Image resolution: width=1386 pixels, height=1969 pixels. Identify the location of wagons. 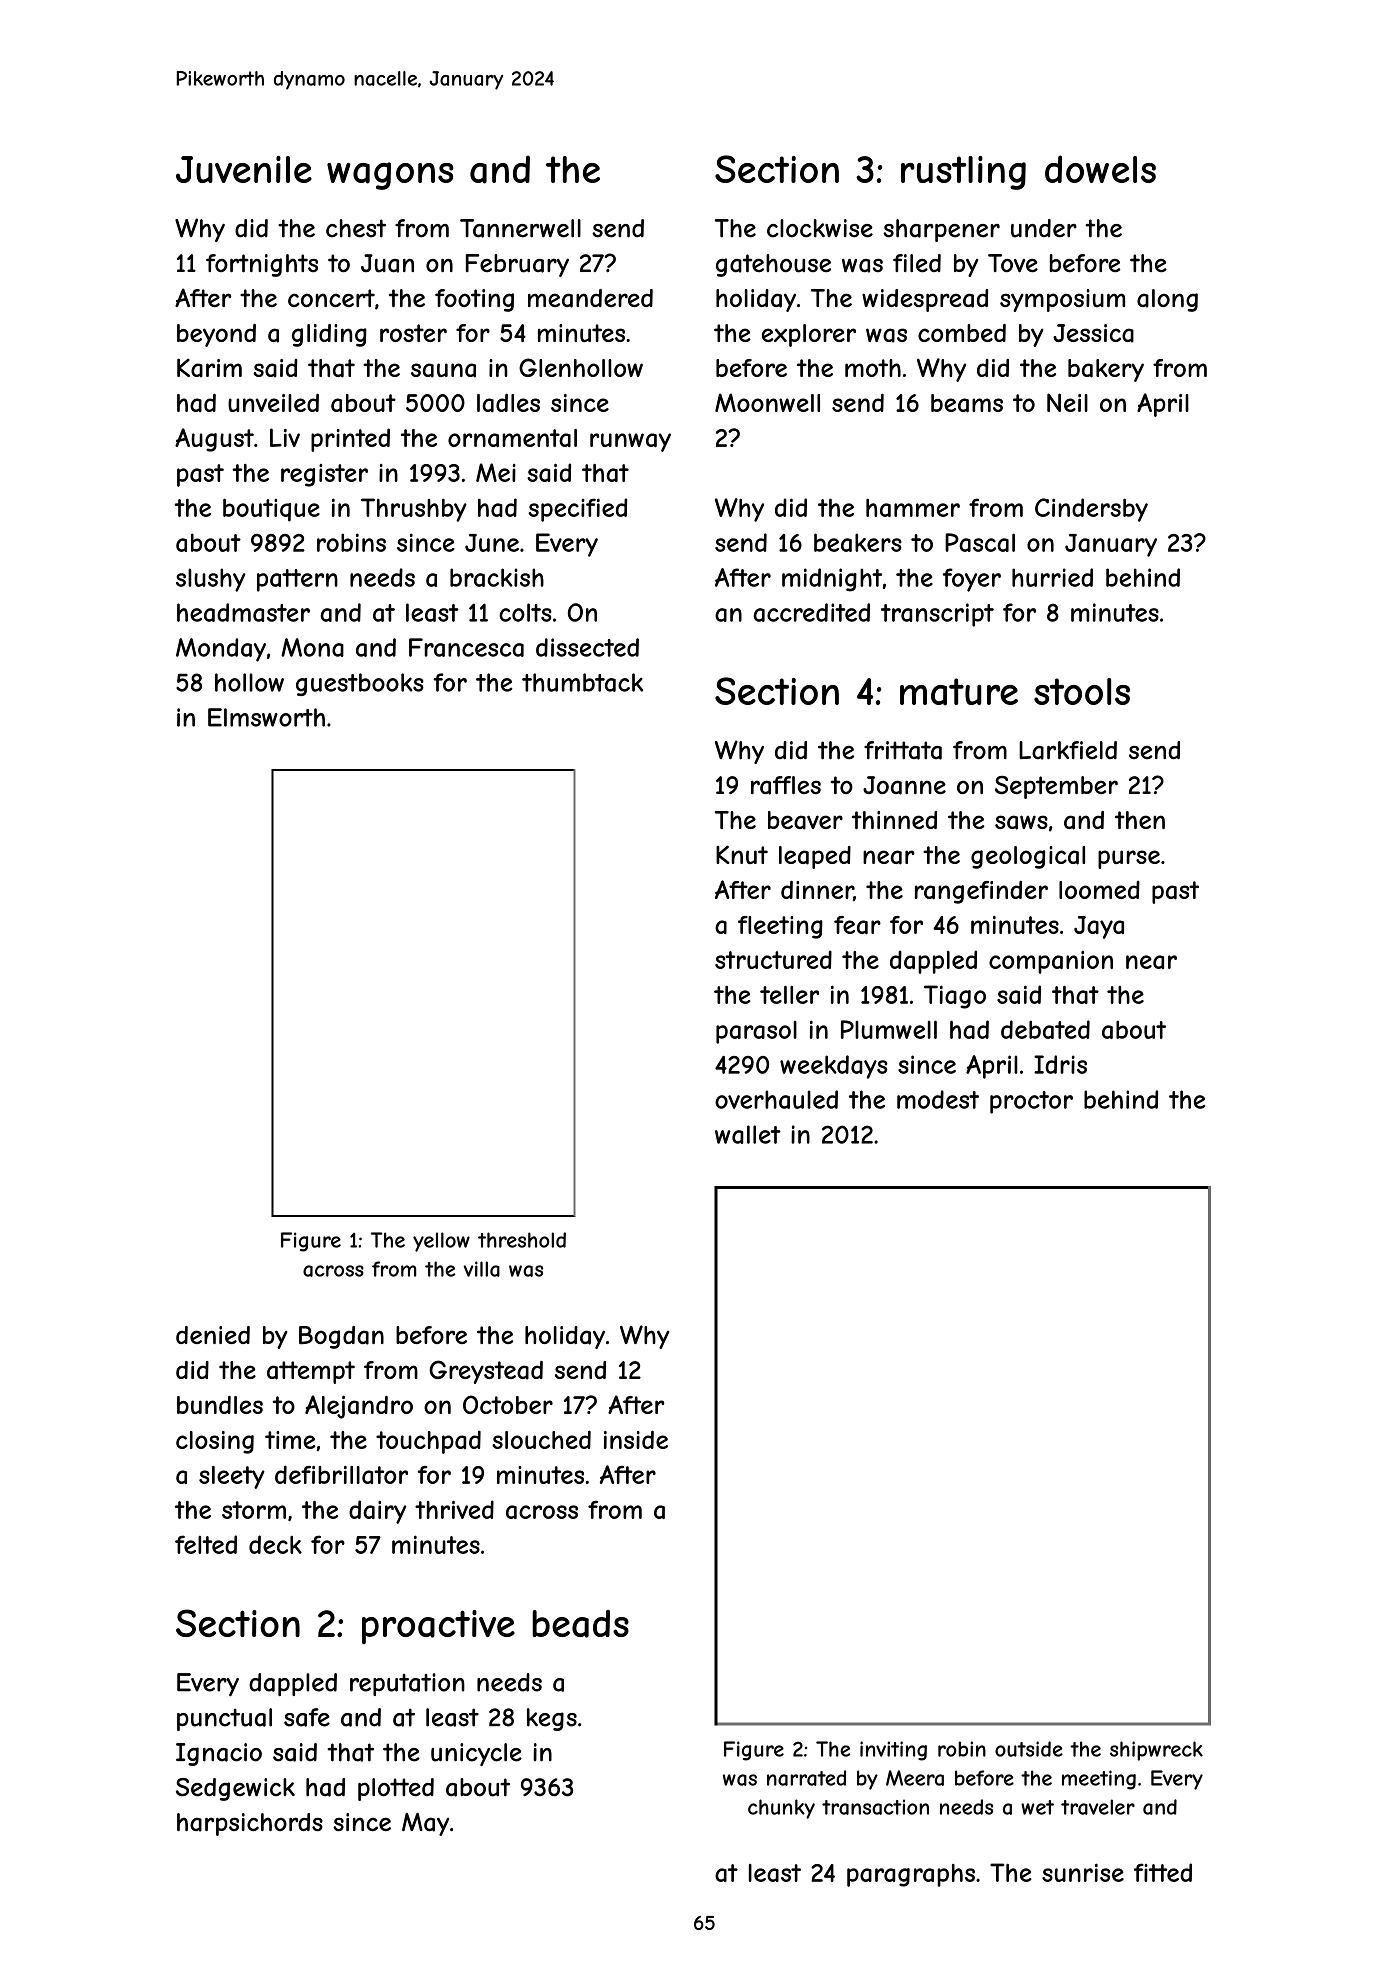
(390, 176).
